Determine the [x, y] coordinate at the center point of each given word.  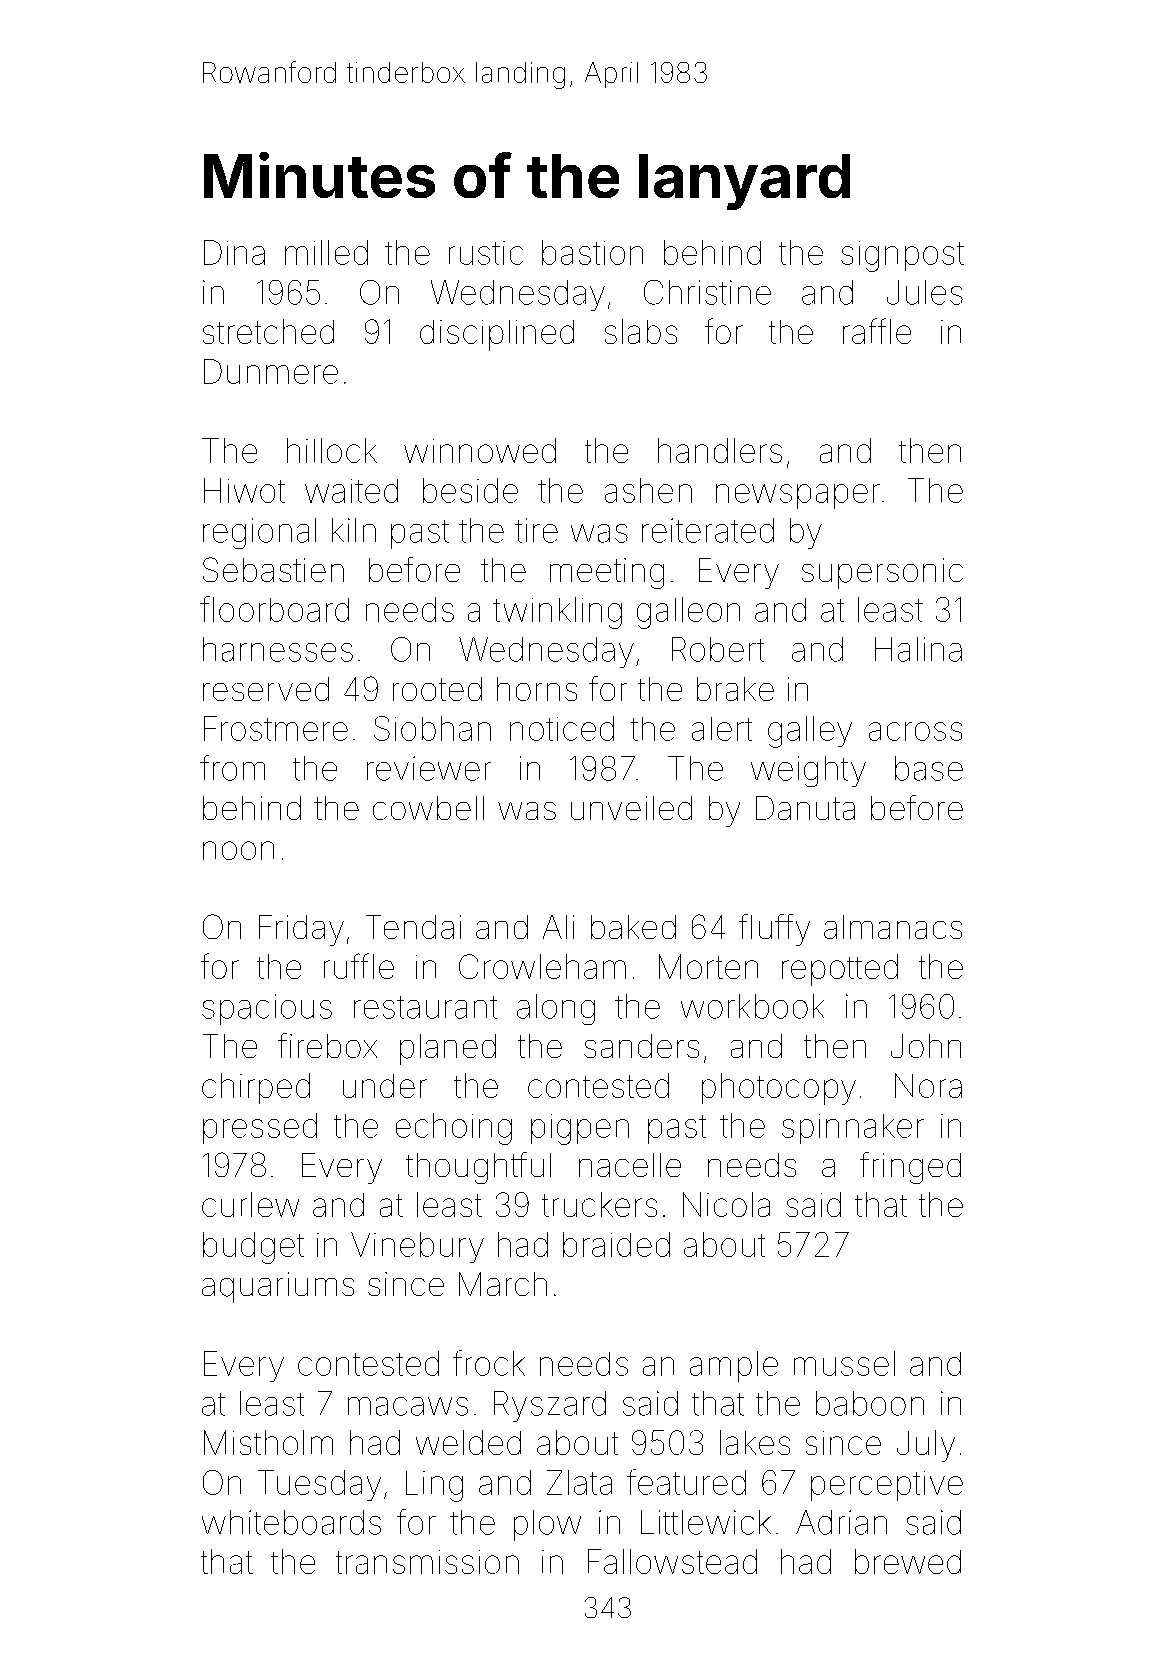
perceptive [887, 1486]
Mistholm [268, 1442]
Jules [925, 292]
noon [238, 850]
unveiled [631, 808]
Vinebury [417, 1247]
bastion [592, 252]
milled [326, 252]
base [929, 768]
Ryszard [550, 1406]
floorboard [274, 609]
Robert [718, 649]
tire [536, 530]
